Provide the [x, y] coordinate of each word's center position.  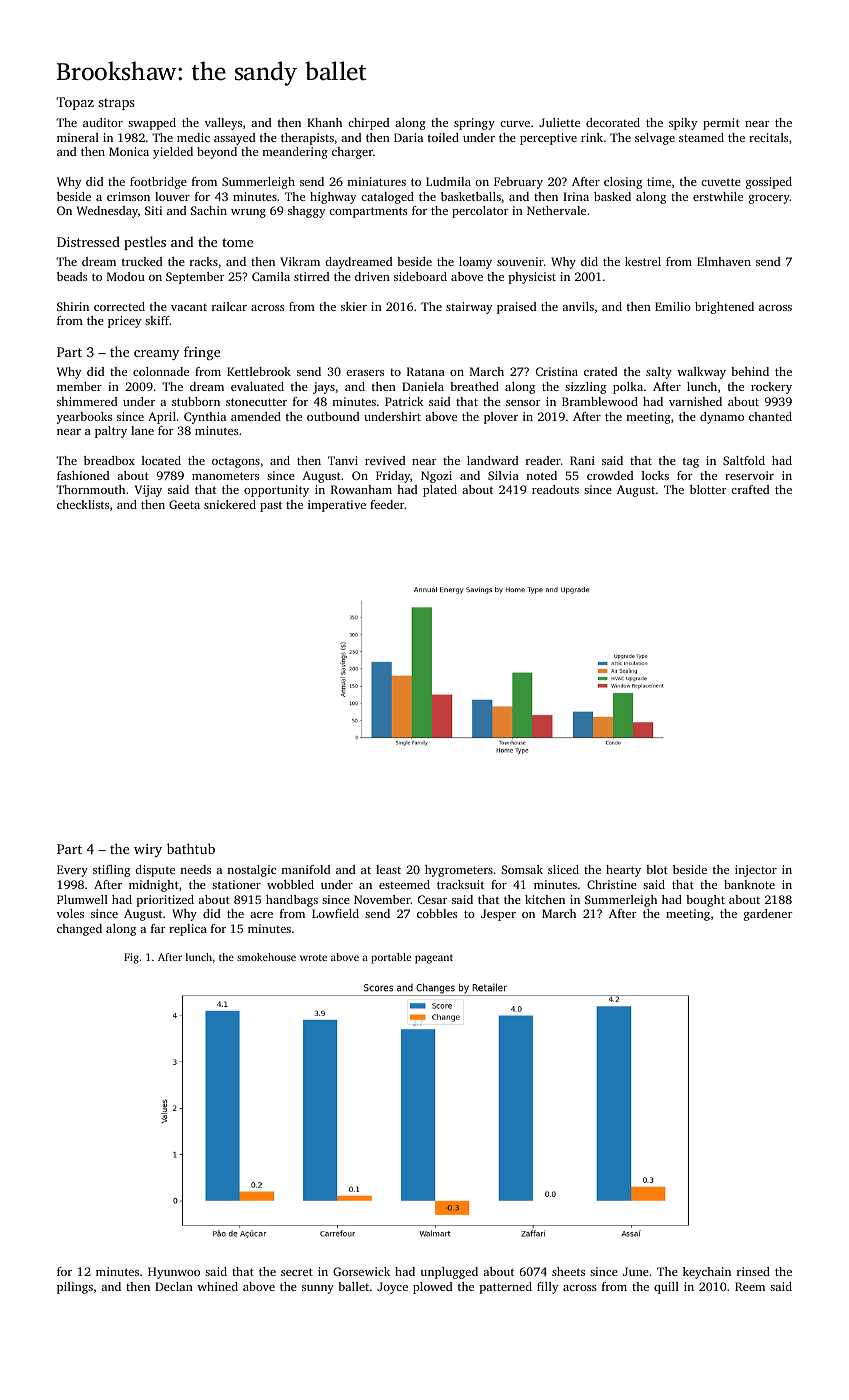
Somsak [522, 869]
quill [666, 1288]
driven [372, 276]
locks [655, 475]
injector [756, 871]
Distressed [88, 241]
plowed [432, 1288]
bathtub [191, 848]
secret [297, 1272]
